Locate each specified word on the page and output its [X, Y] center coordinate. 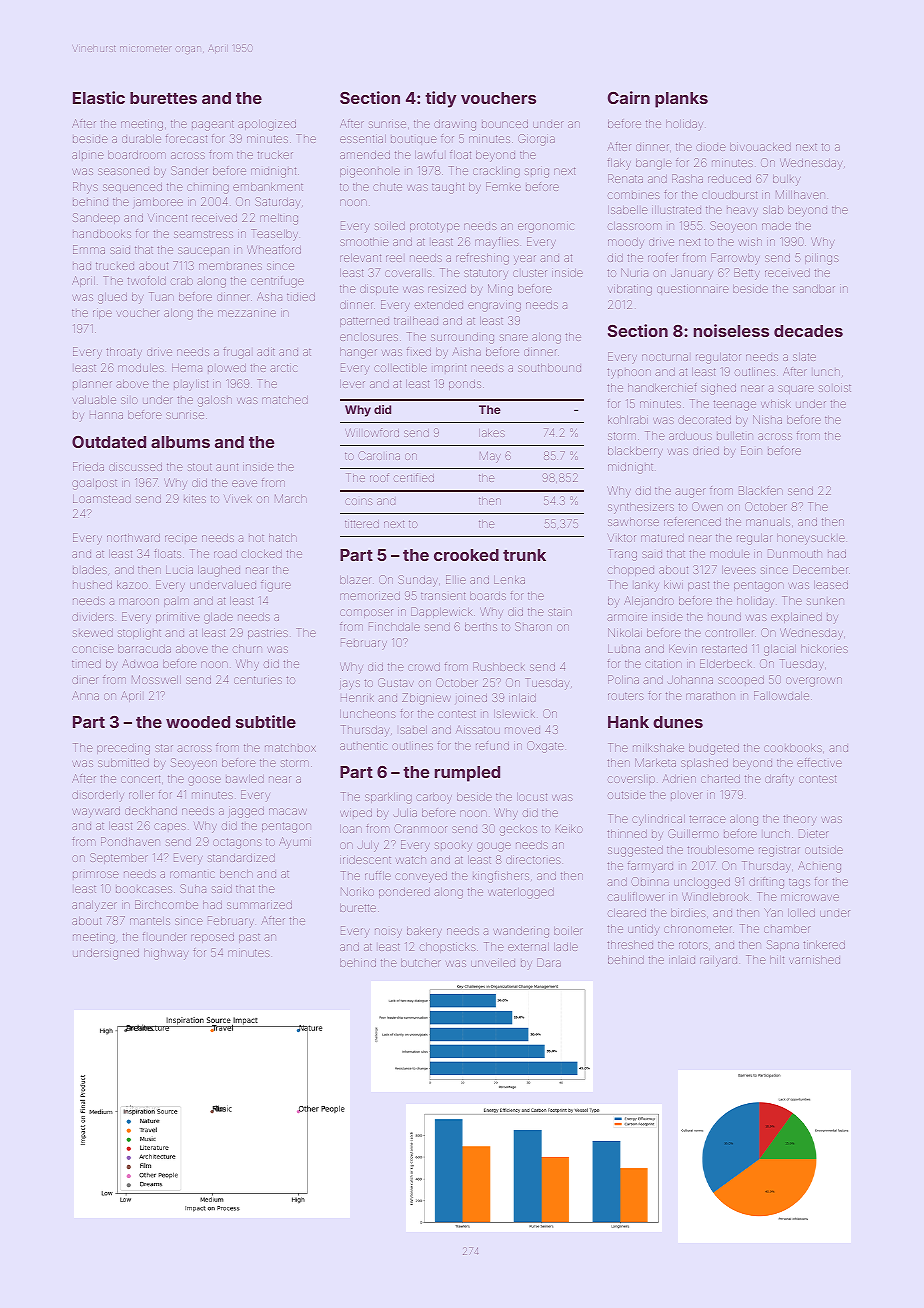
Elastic [99, 97]
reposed [212, 938]
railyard [718, 961]
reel [394, 258]
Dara [549, 962]
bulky [786, 180]
